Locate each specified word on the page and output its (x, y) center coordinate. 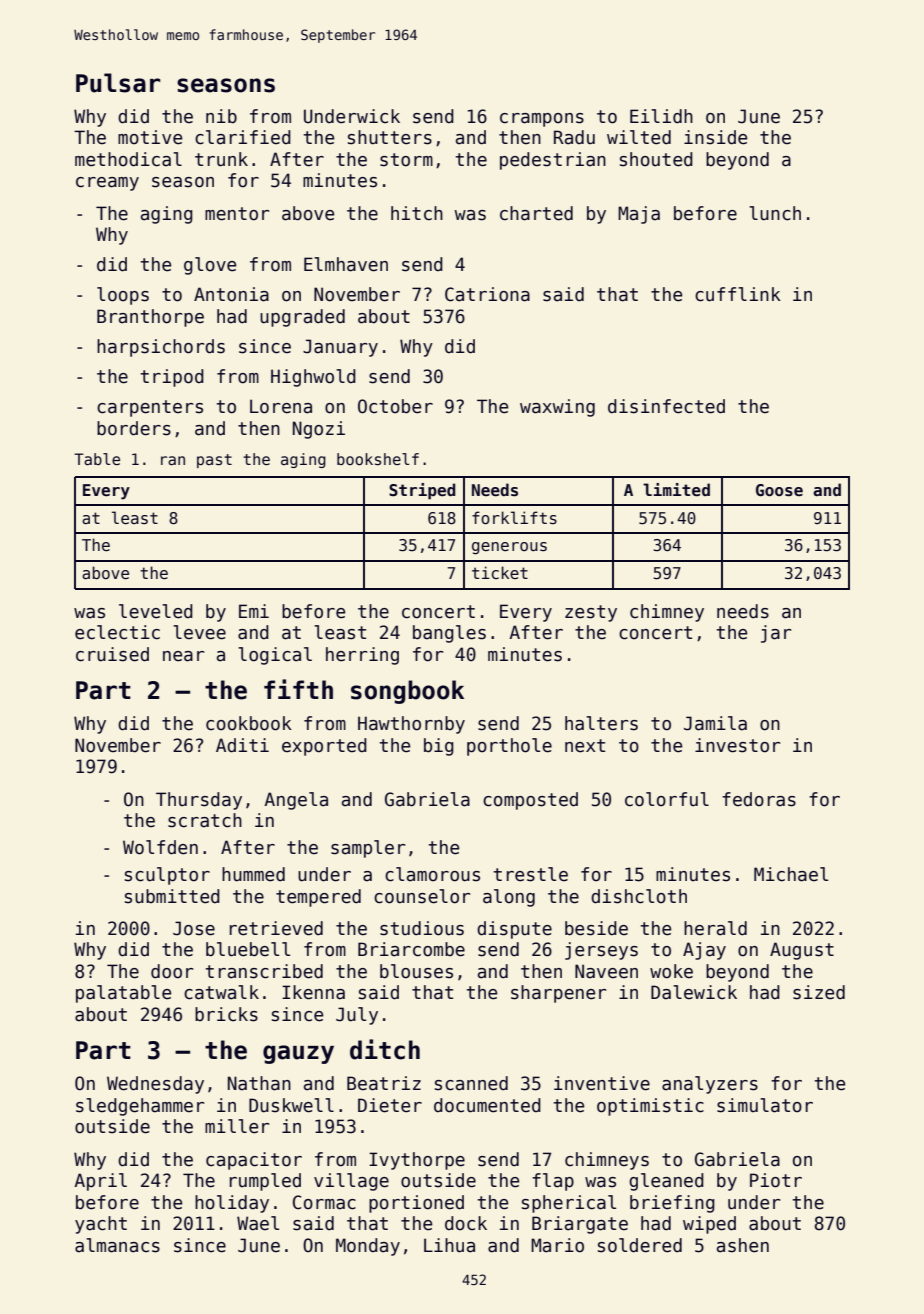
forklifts (514, 518)
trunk (221, 159)
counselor (422, 896)
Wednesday (155, 1085)
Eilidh (661, 116)
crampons (542, 120)
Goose (779, 490)
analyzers (710, 1085)
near (184, 656)
